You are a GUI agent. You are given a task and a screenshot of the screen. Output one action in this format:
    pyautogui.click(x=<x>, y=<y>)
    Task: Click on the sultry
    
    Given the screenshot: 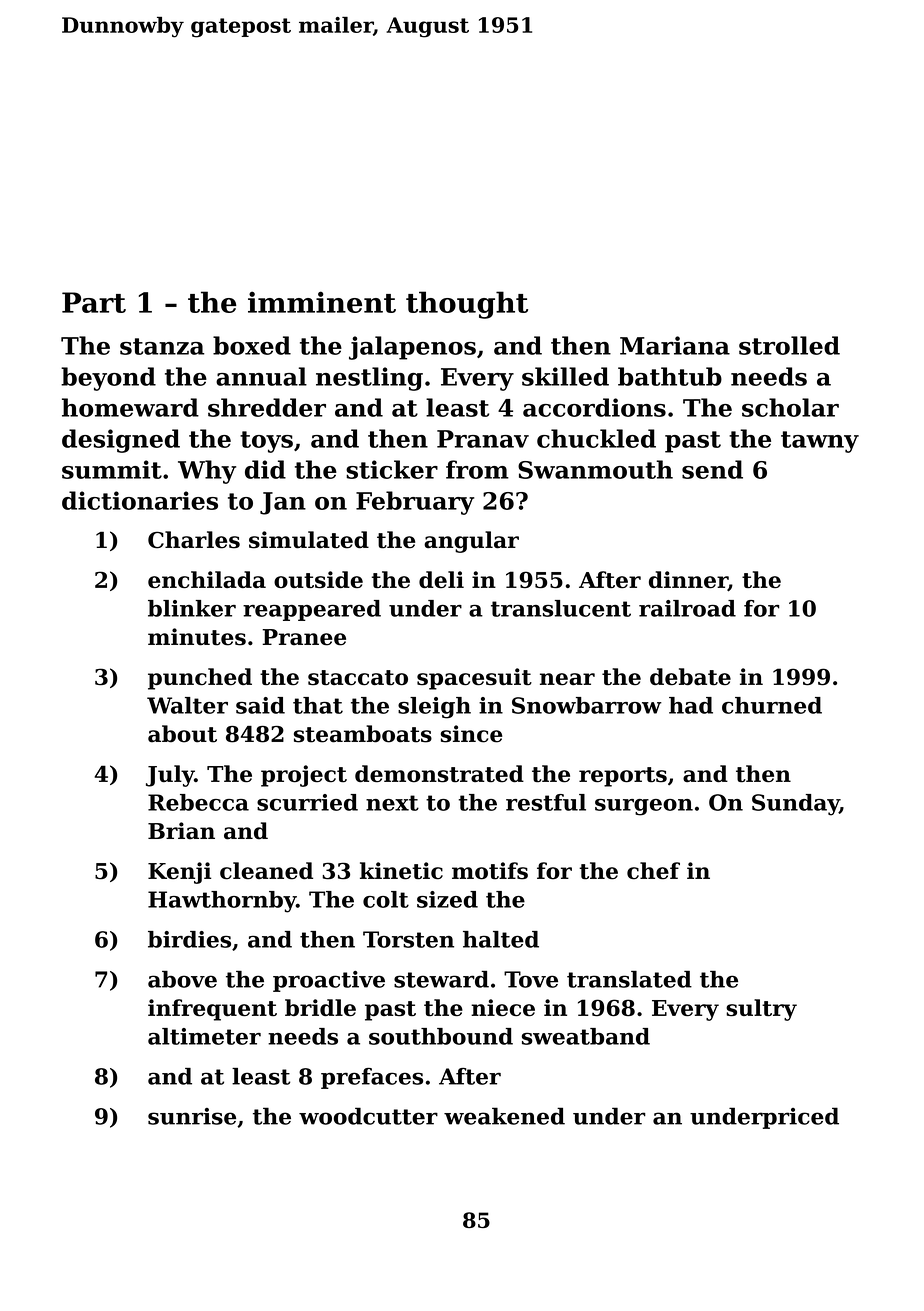 What is the action you would take?
    pyautogui.click(x=761, y=1010)
